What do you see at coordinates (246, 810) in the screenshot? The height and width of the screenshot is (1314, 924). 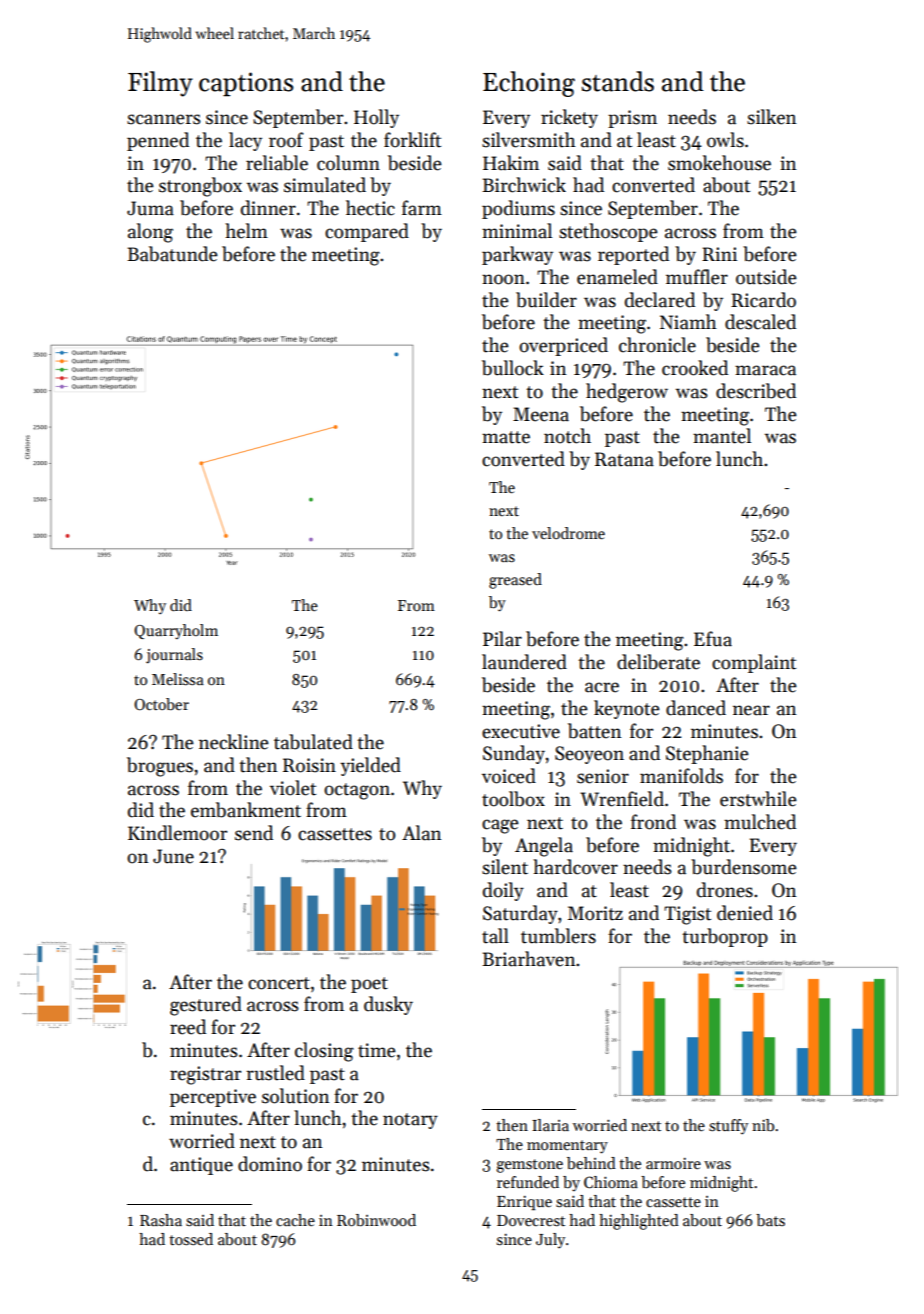 I see `embankment` at bounding box center [246, 810].
